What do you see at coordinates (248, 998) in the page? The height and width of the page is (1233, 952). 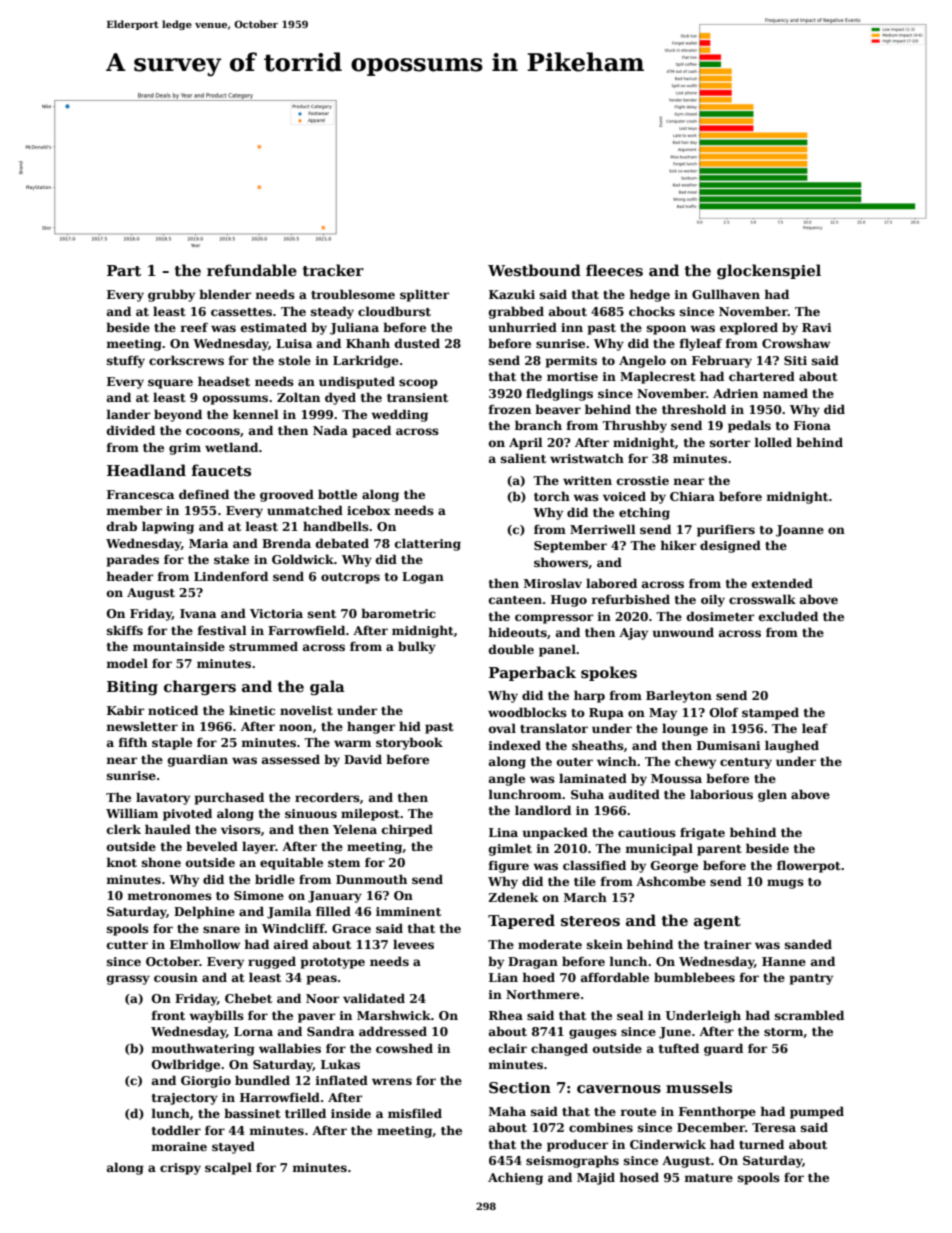 I see `Chebet` at bounding box center [248, 998].
